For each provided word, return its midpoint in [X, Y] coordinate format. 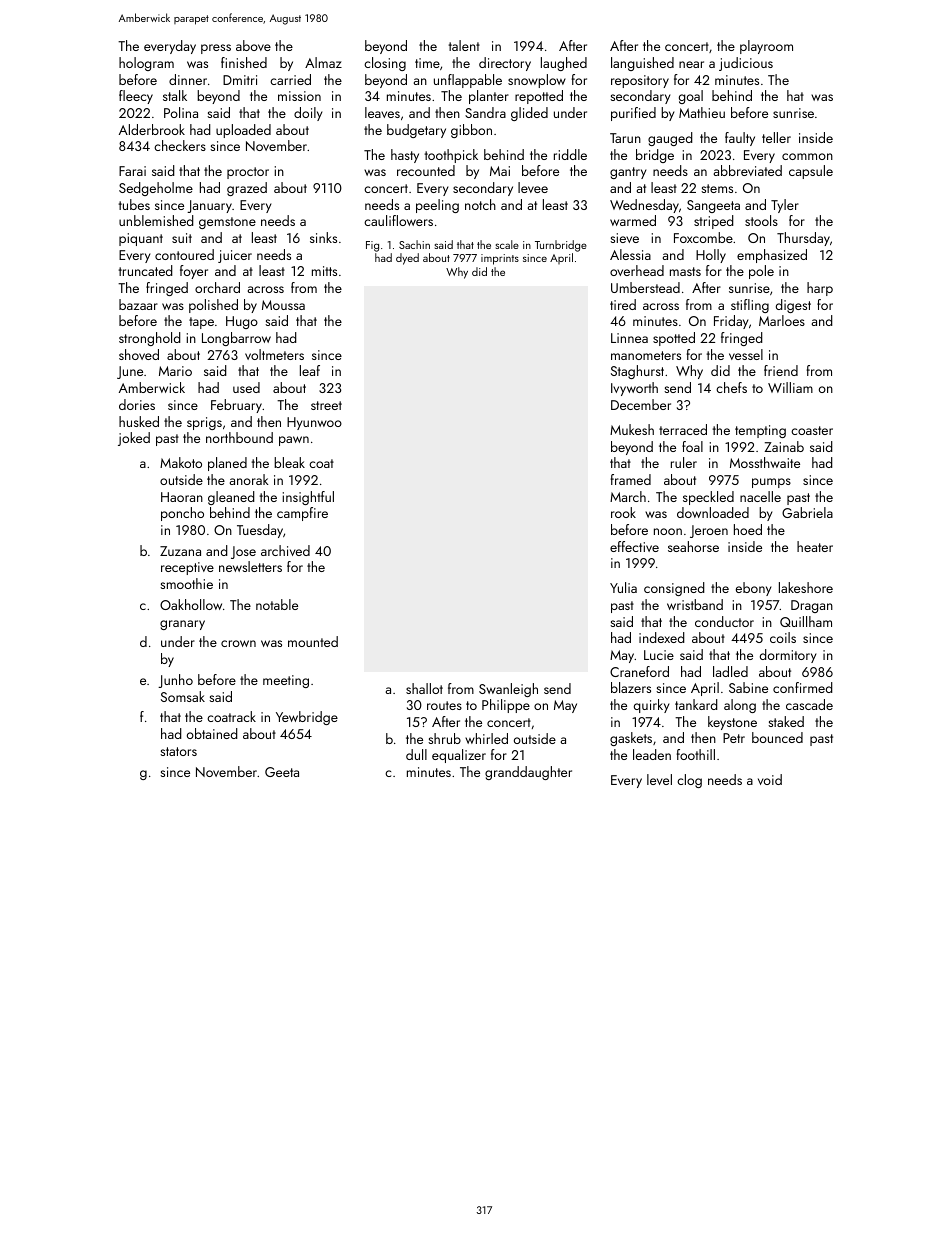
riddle [570, 154]
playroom [766, 47]
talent [464, 45]
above [253, 45]
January [209, 206]
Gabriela [807, 512]
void [770, 779]
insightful [308, 498]
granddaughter [528, 773]
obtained [212, 733]
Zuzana [180, 551]
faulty [740, 139]
